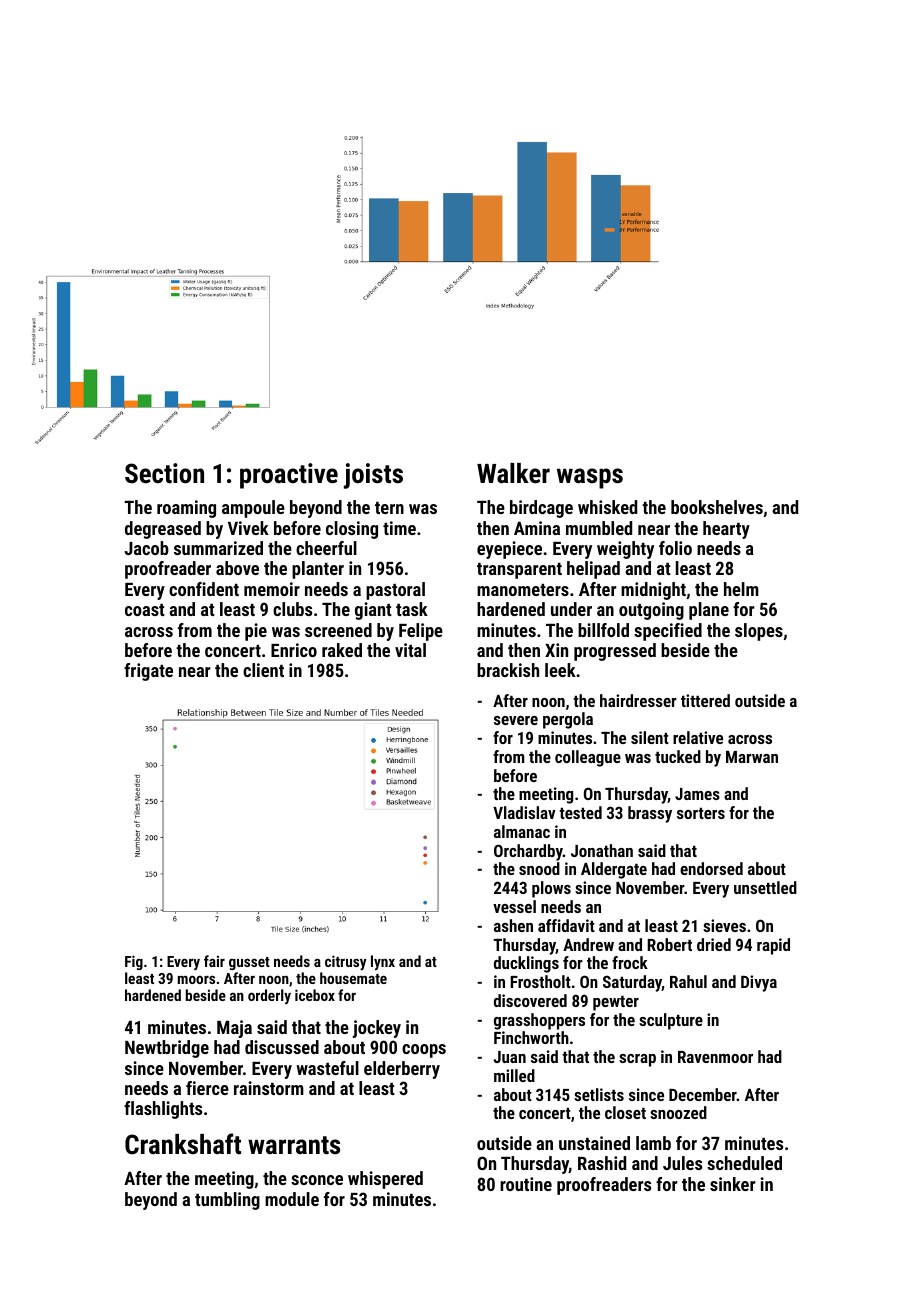 This document has width=924, height=1314. Describe the element at coordinates (759, 983) in the document. I see `Divya` at that location.
